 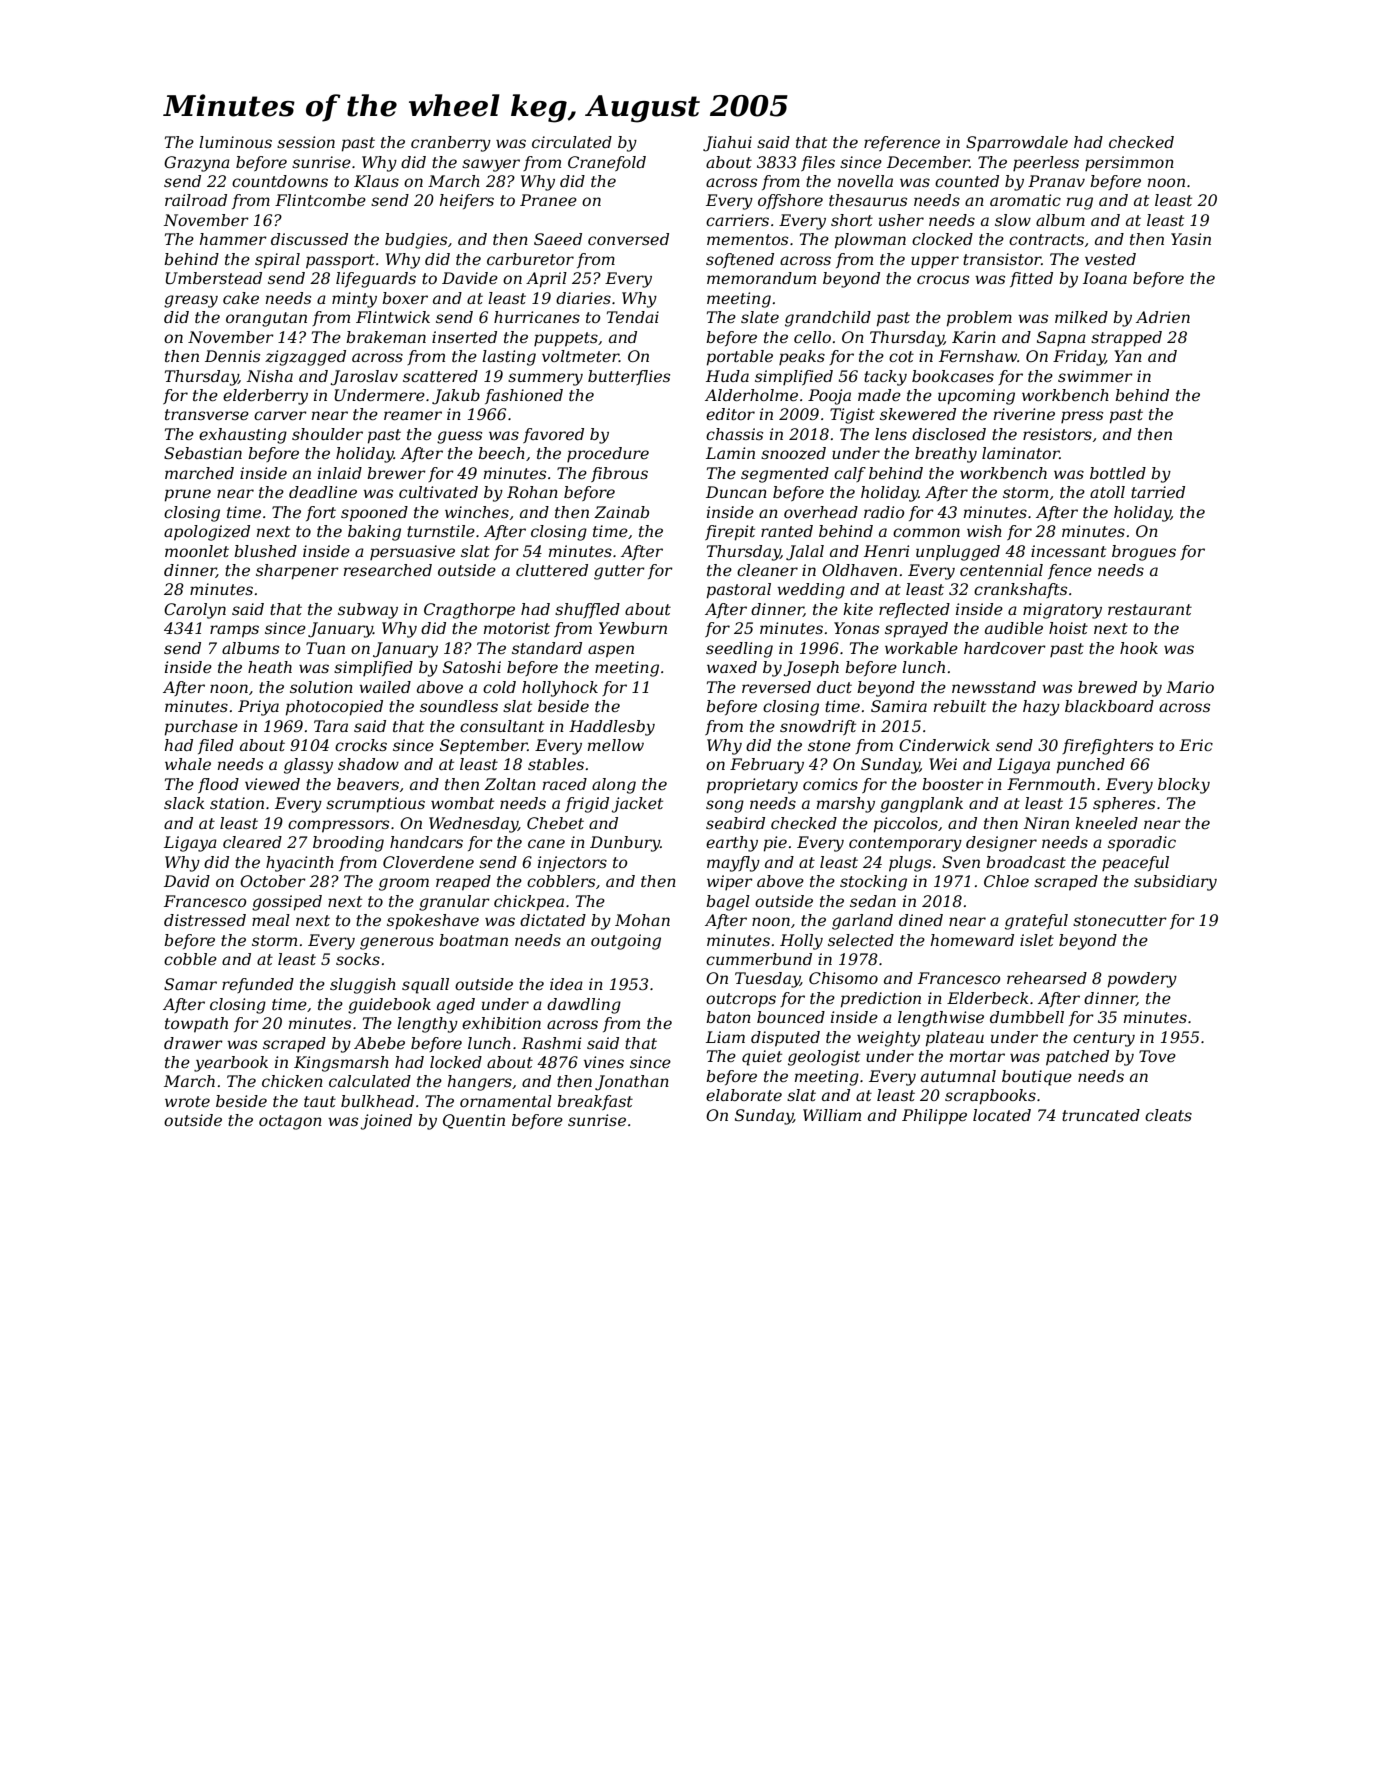 I want to click on puppets, so click(x=566, y=339).
